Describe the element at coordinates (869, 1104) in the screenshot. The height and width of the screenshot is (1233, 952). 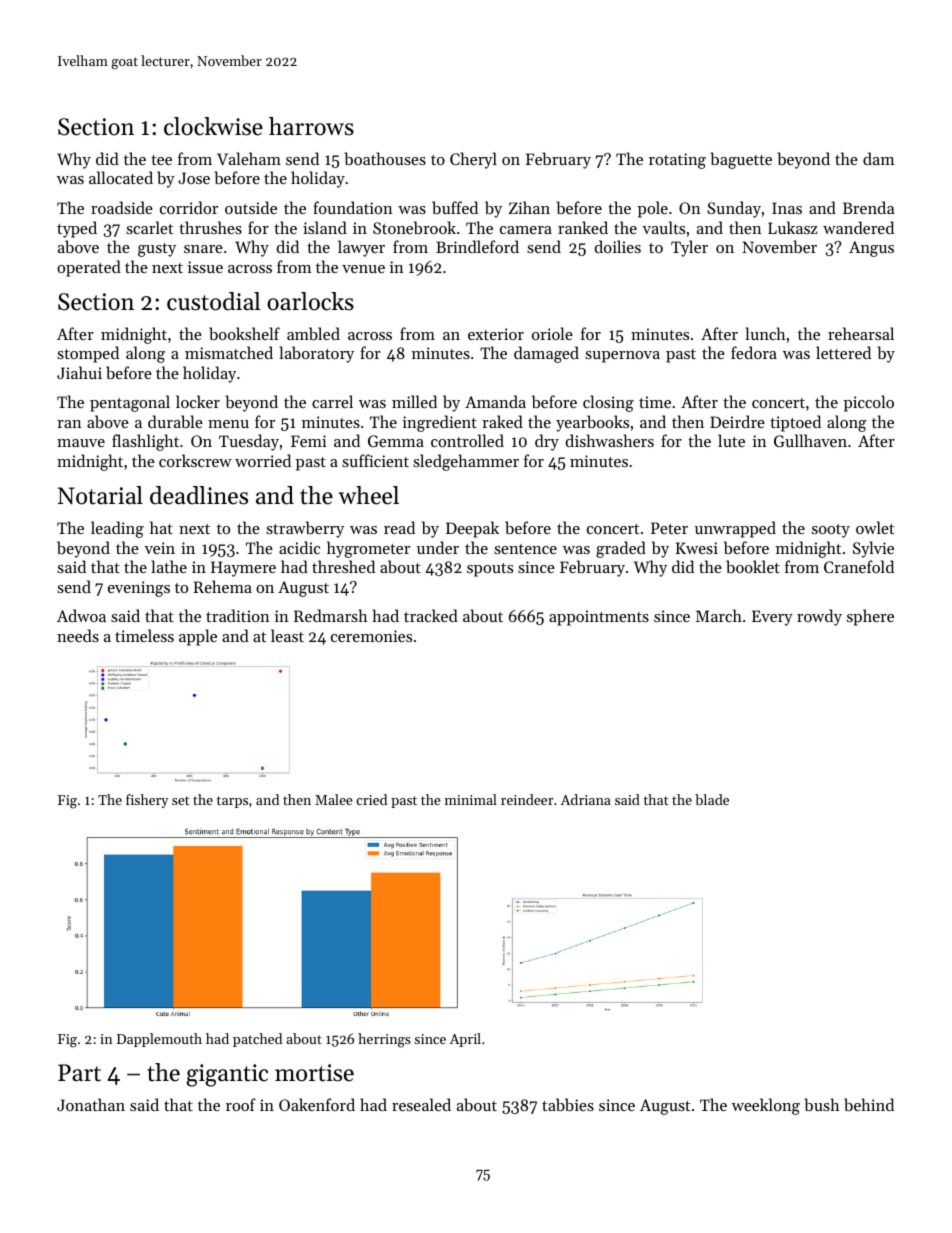
I see `behind` at that location.
